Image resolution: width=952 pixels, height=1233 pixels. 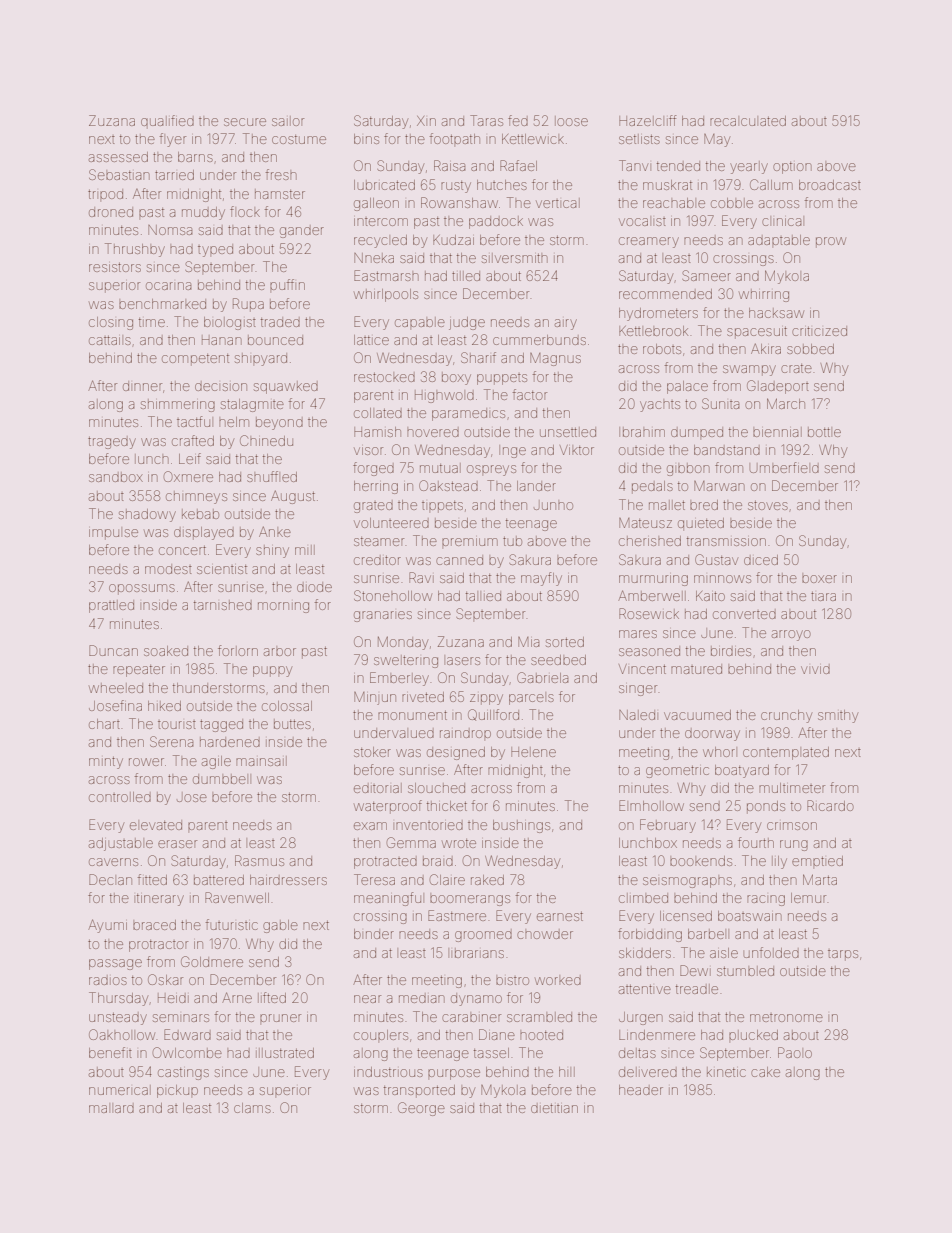 What do you see at coordinates (167, 120) in the screenshot?
I see `qualified` at bounding box center [167, 120].
